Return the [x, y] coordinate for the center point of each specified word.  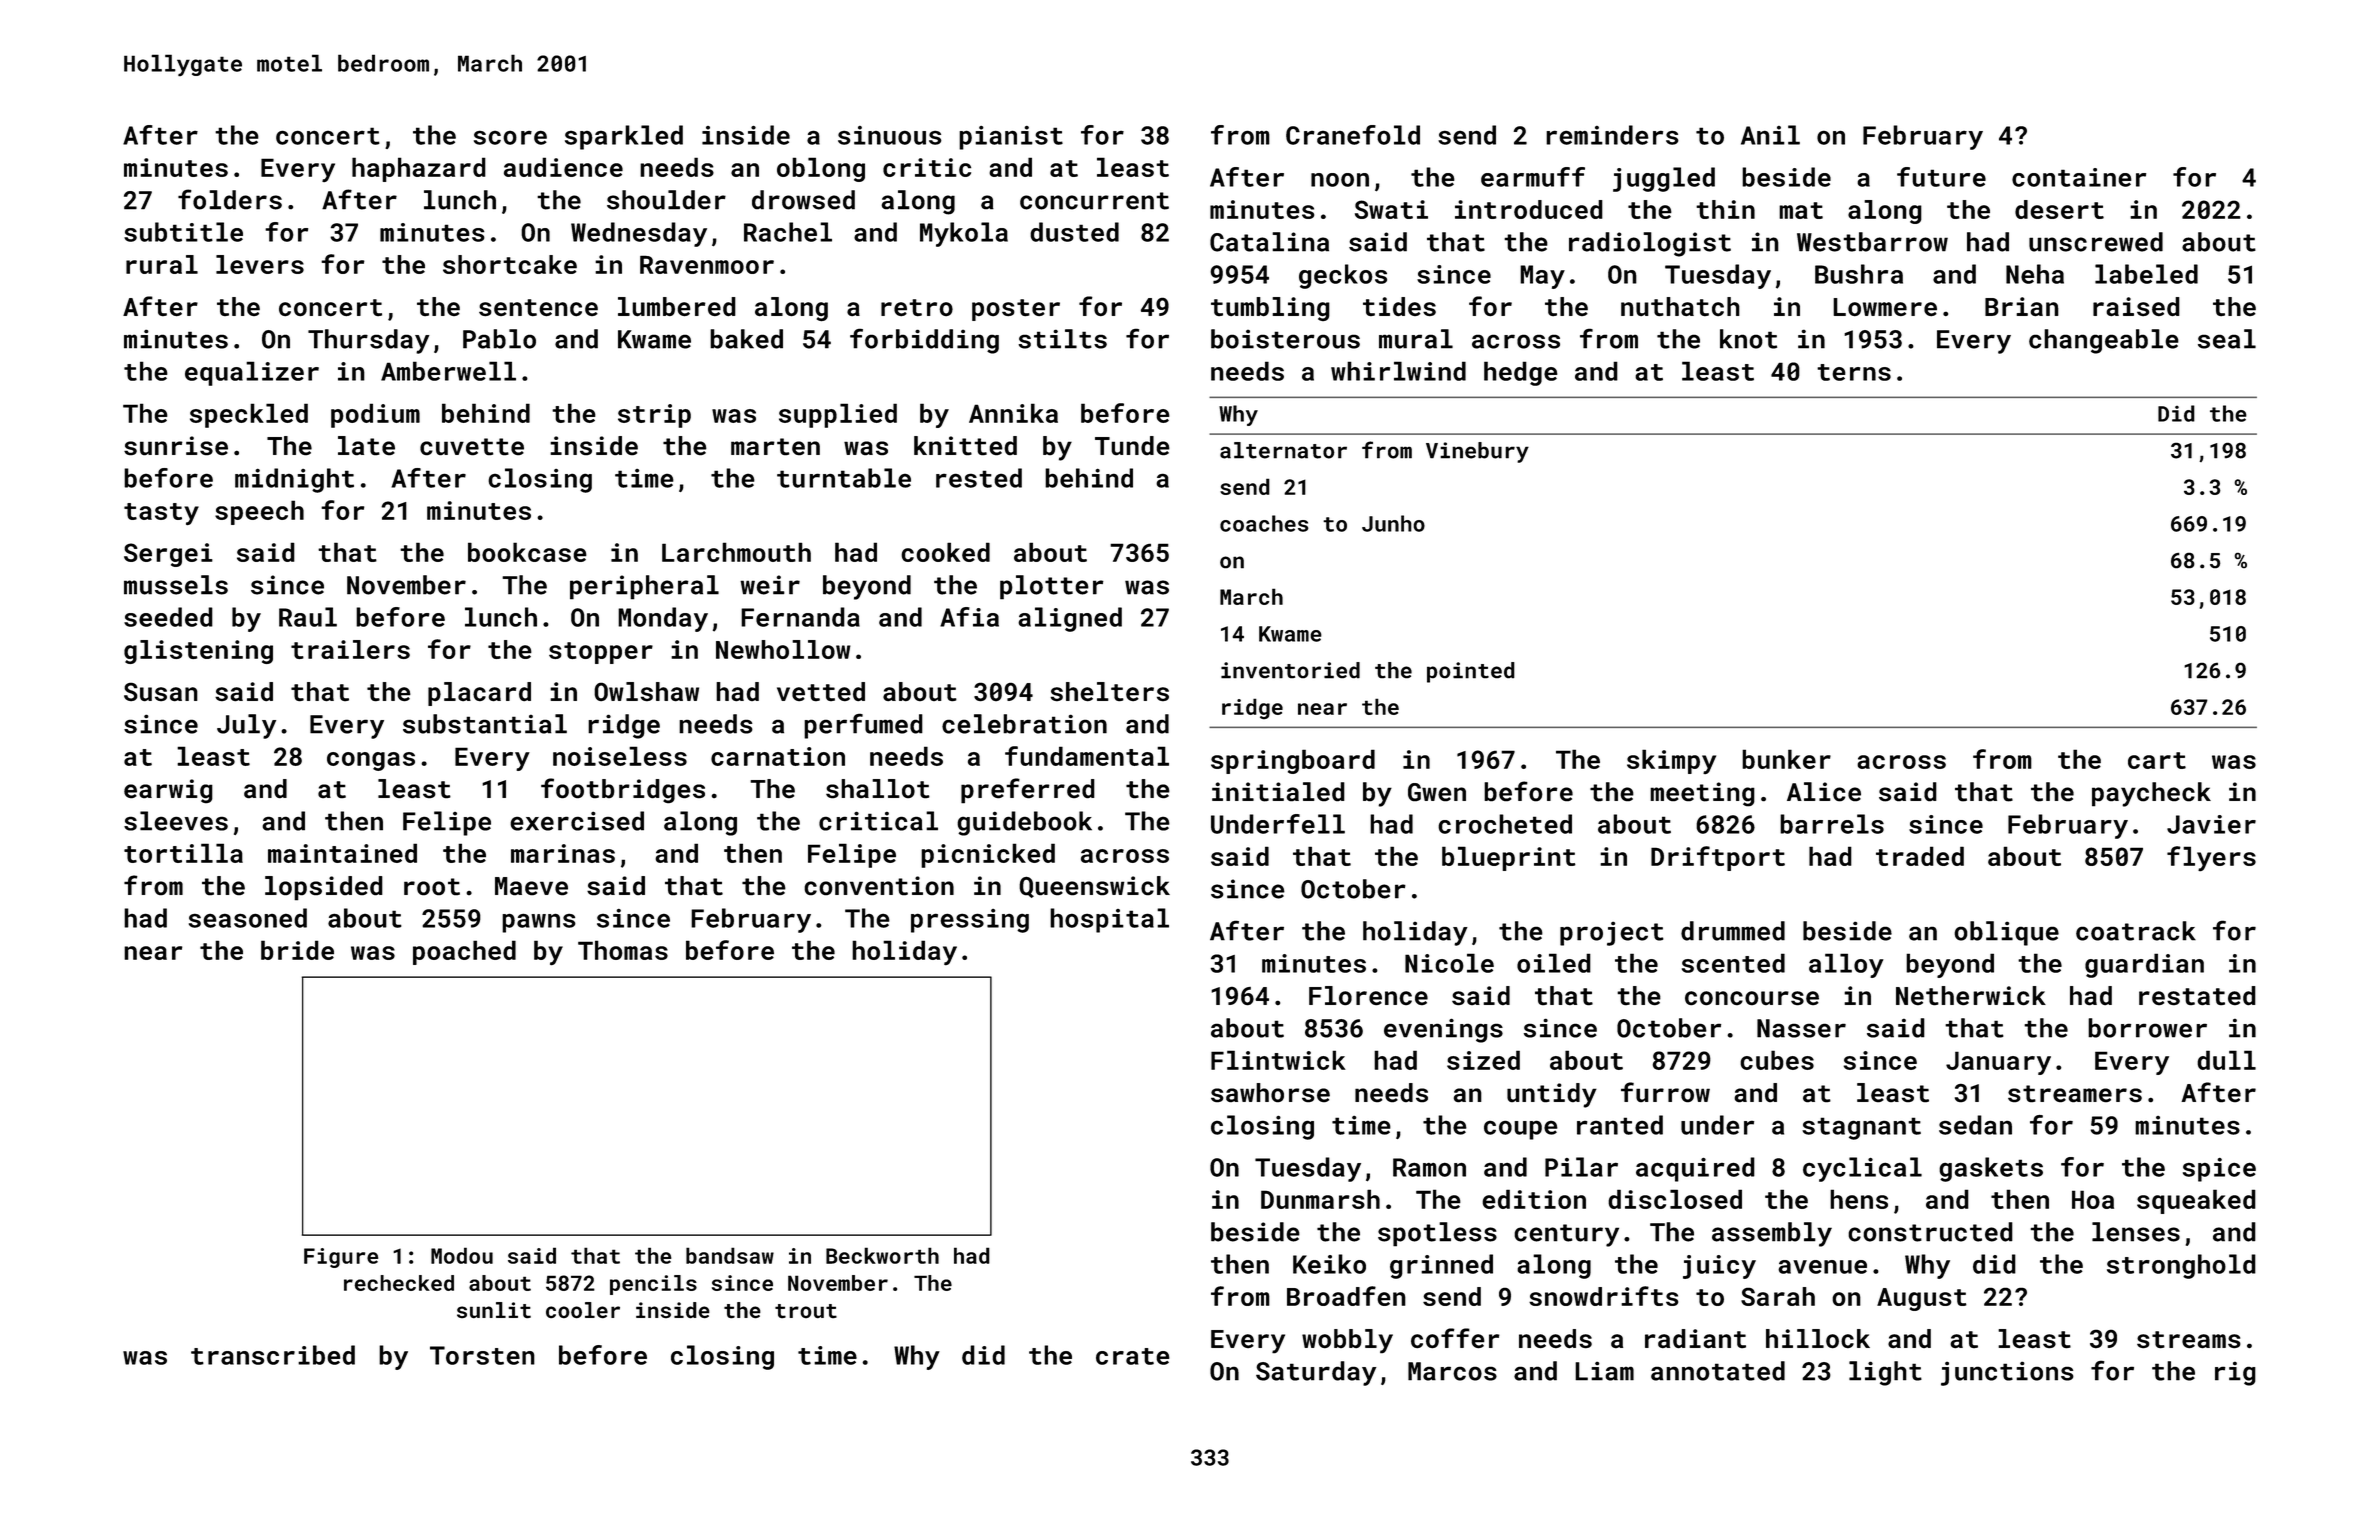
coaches [1264, 523]
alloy [1846, 965]
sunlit [494, 1310]
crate [1133, 1356]
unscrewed [2096, 242]
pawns [539, 923]
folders [230, 199]
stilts [1062, 339]
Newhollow [783, 649]
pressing [970, 921]
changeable [2104, 341]
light [1885, 1373]
